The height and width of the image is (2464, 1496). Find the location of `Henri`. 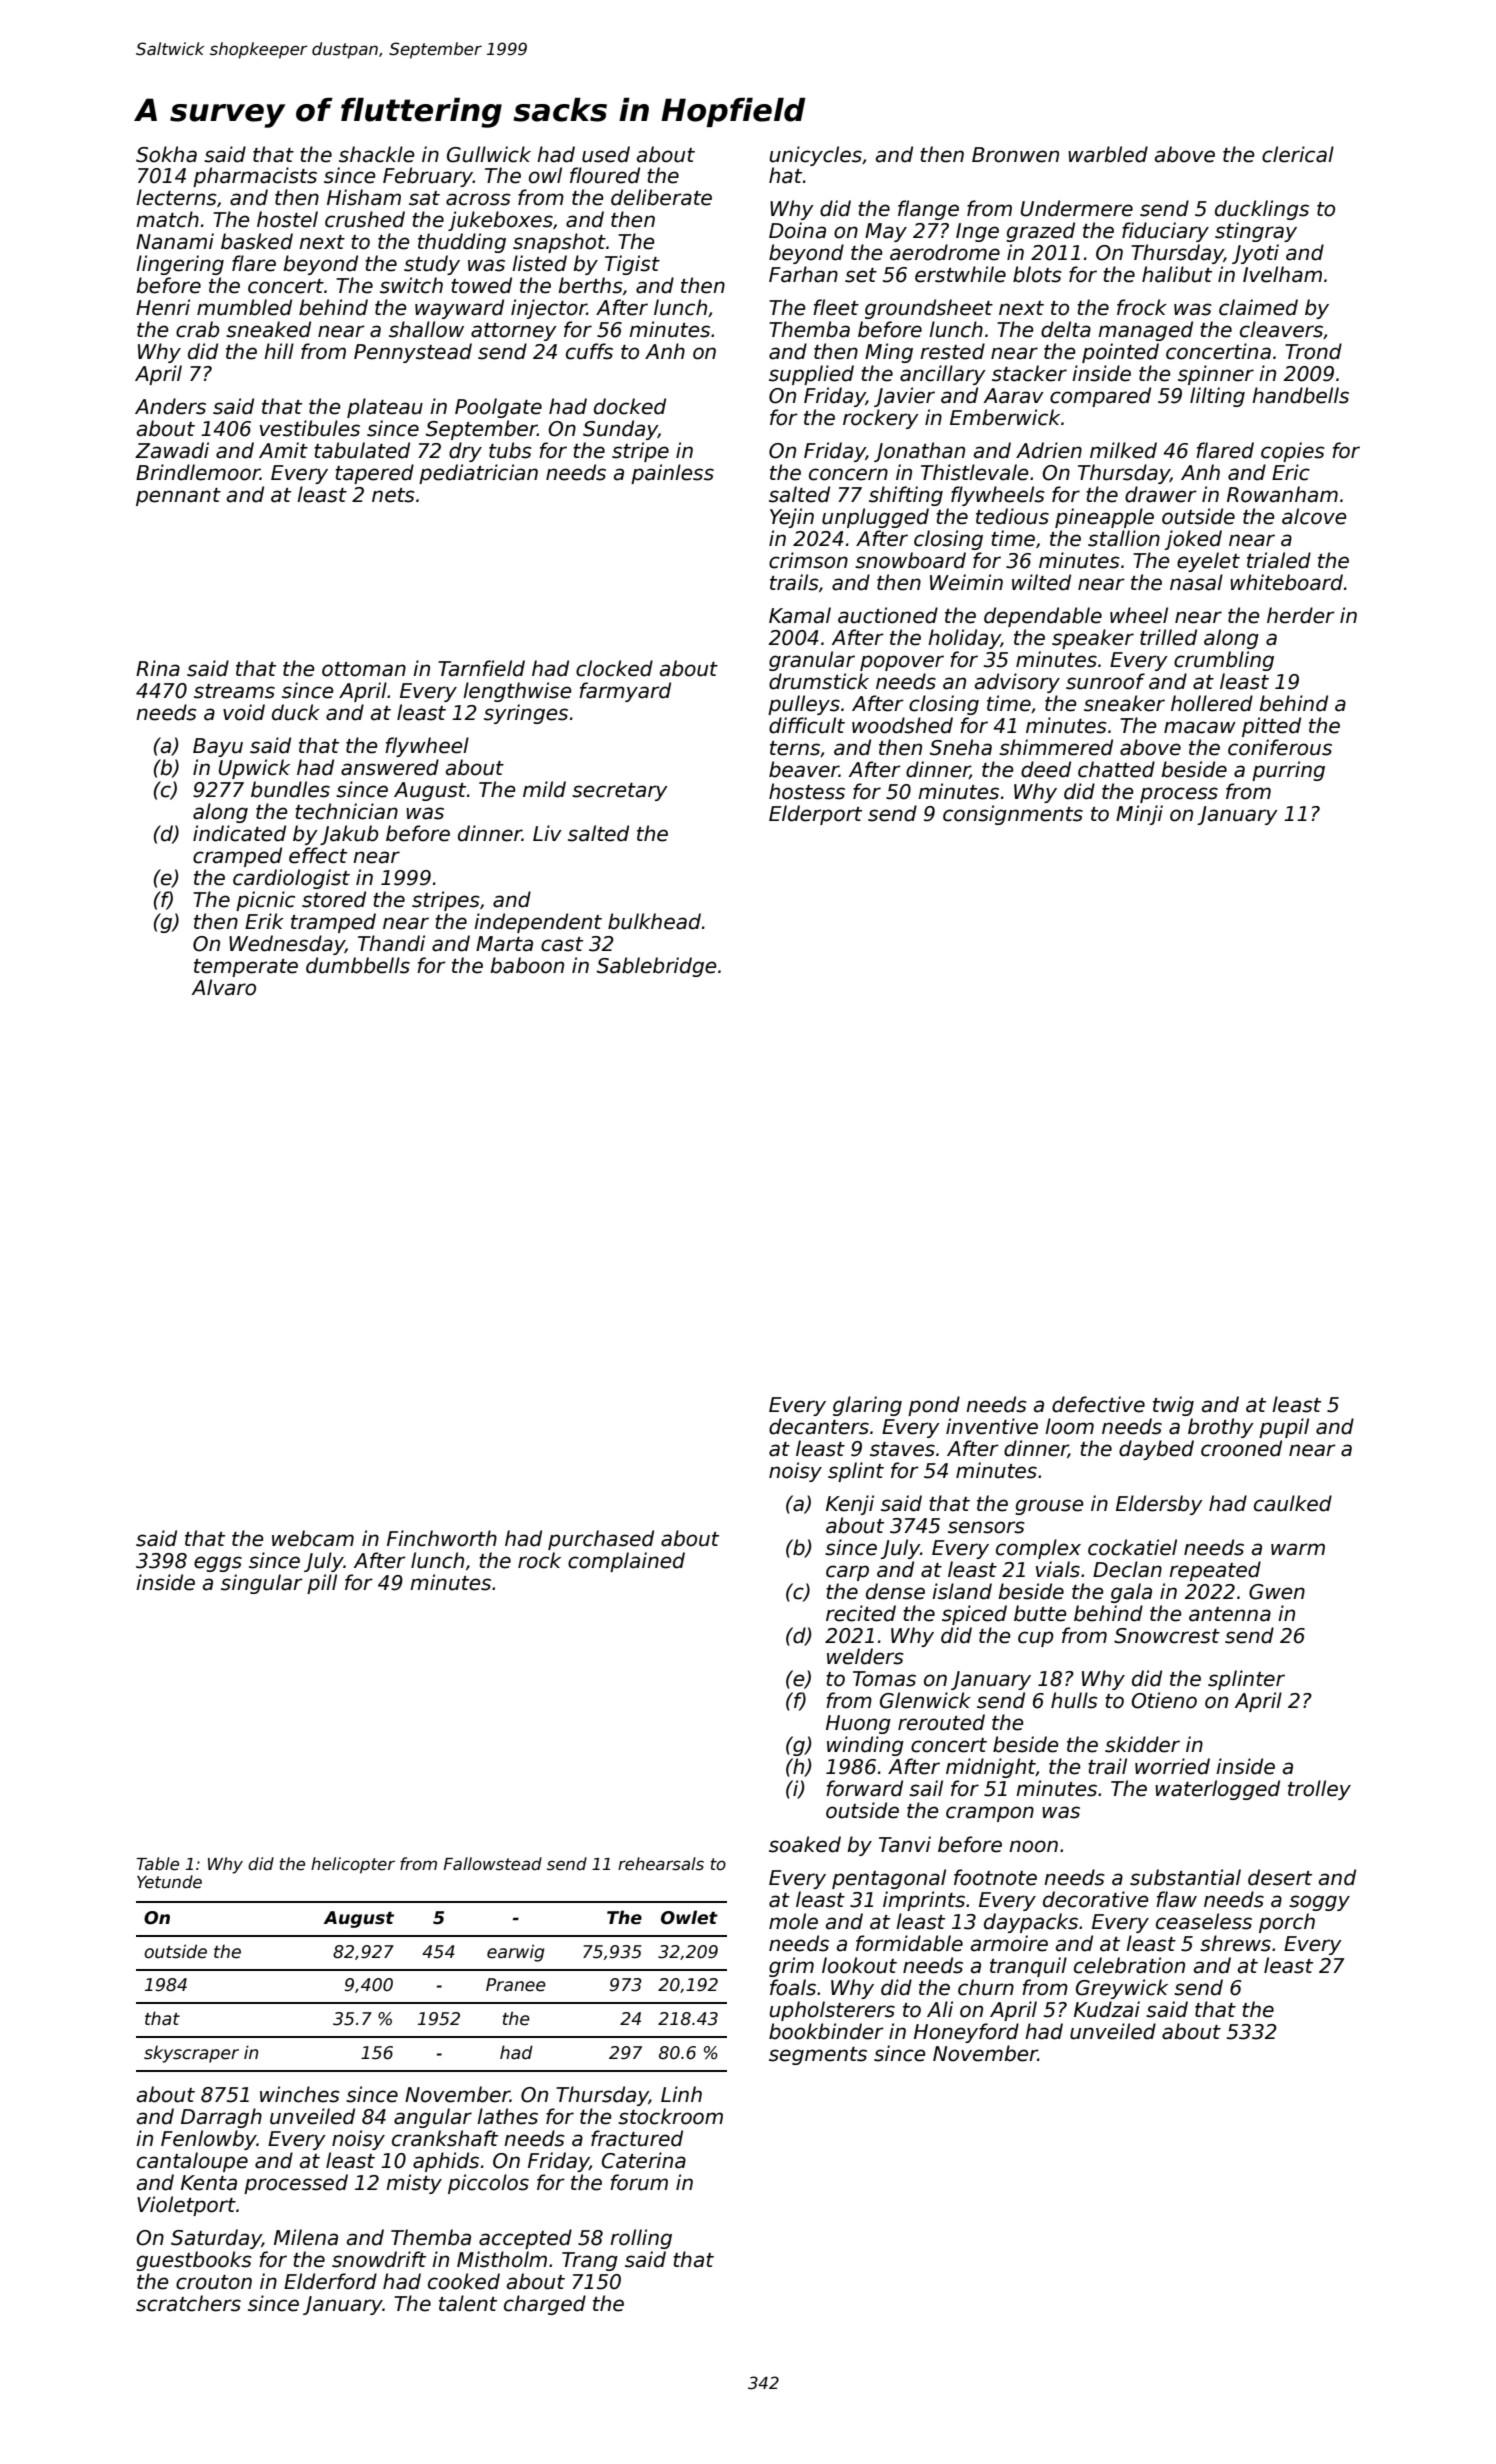

Henri is located at coordinates (163, 307).
